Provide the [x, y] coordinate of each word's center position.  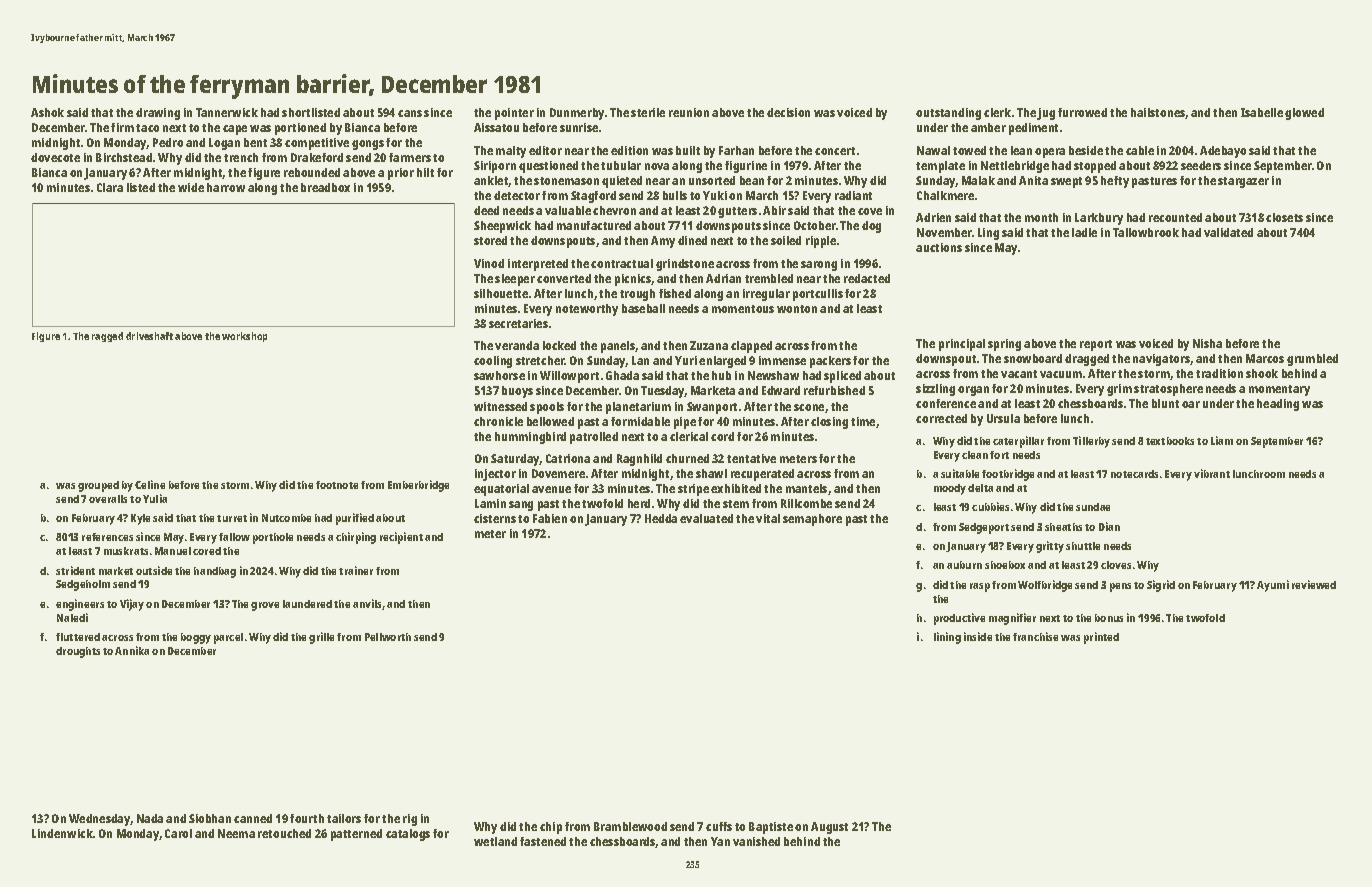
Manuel [173, 551]
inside [978, 636]
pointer [514, 114]
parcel [228, 638]
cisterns [495, 518]
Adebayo [1223, 152]
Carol [178, 833]
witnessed [500, 406]
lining [947, 638]
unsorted [712, 180]
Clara [110, 187]
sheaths [1063, 527]
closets [1284, 217]
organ [973, 391]
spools [547, 408]
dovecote [55, 157]
